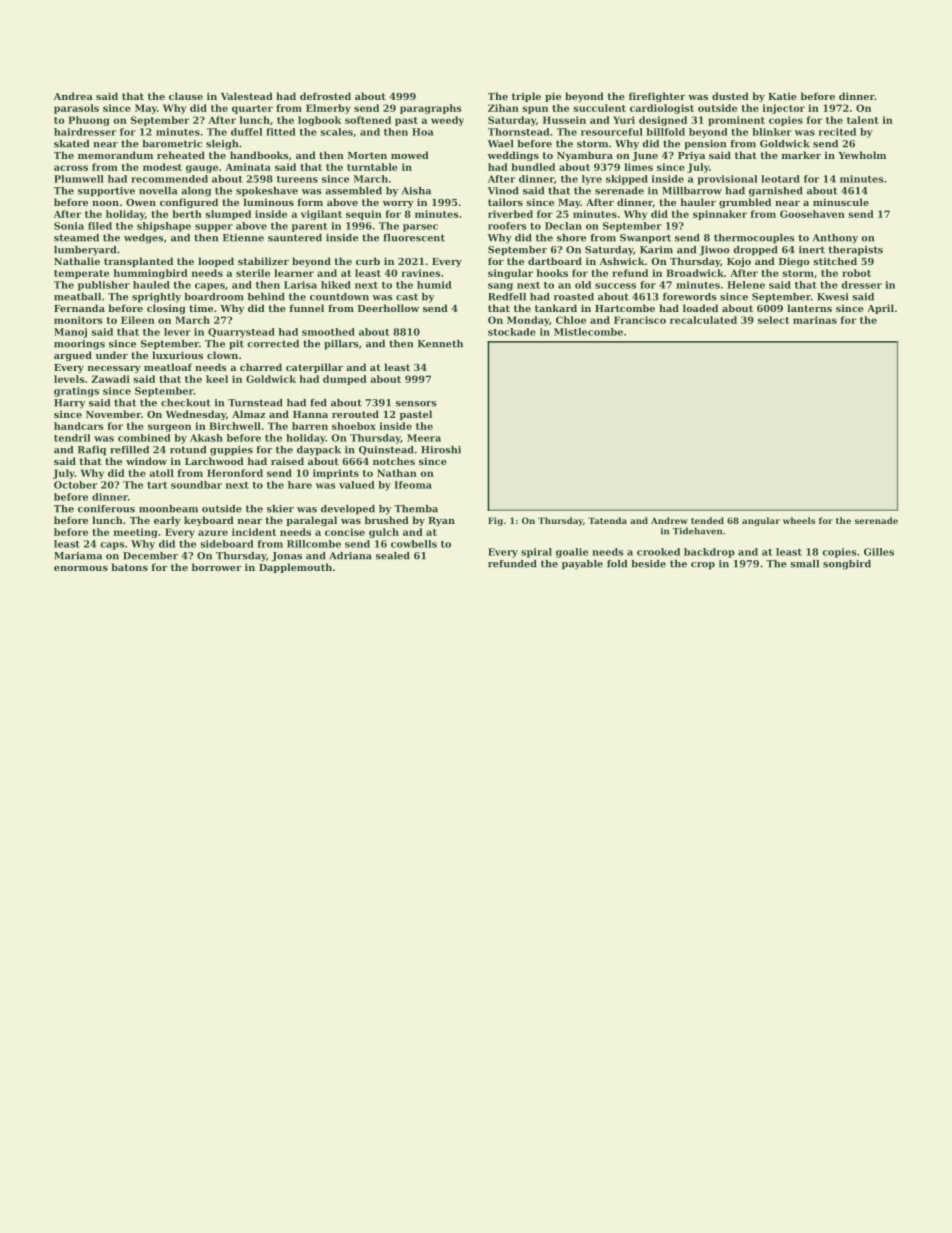  What do you see at coordinates (269, 202) in the page?
I see `luminous` at bounding box center [269, 202].
